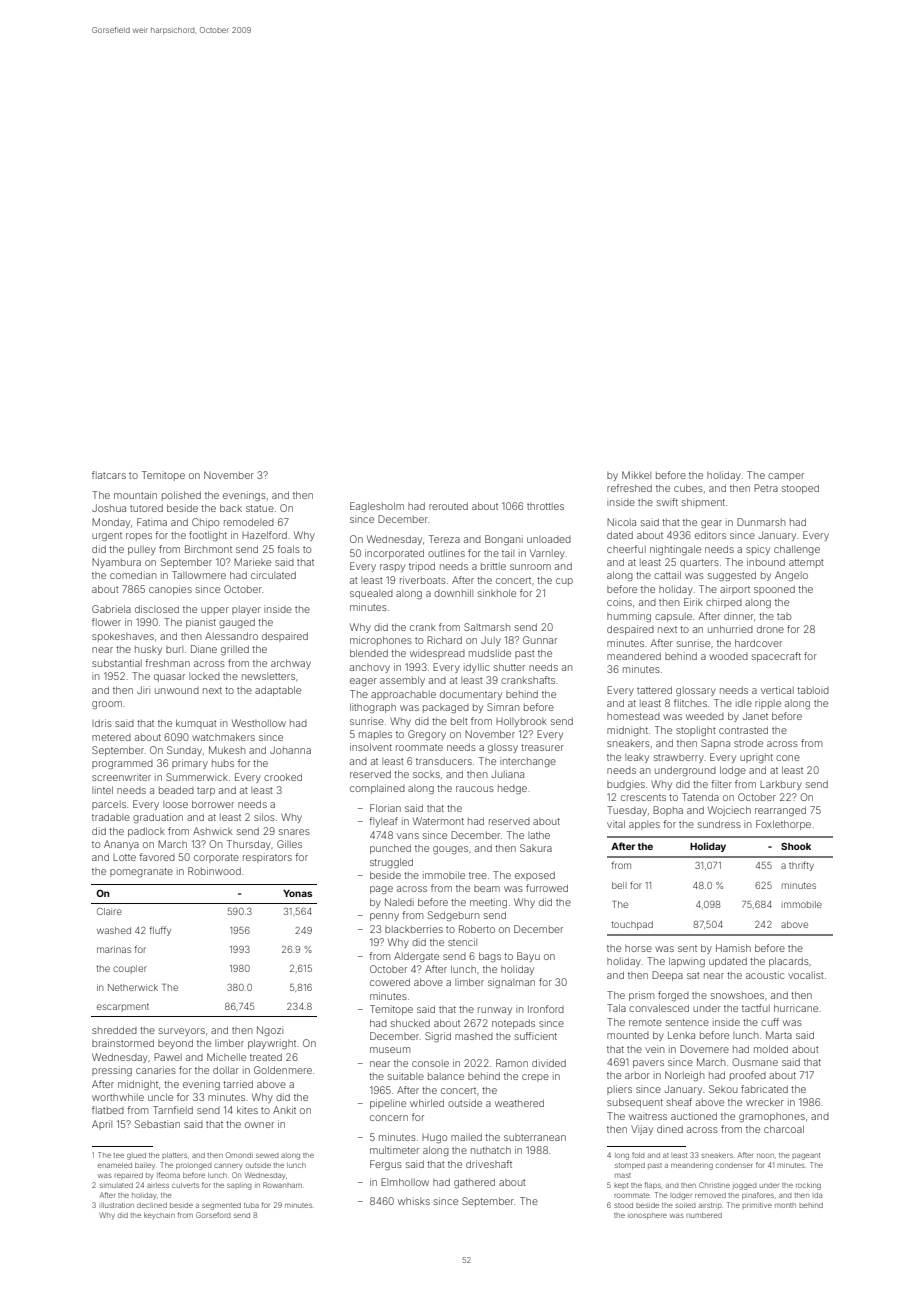 This screenshot has width=924, height=1308. Describe the element at coordinates (251, 1205) in the screenshot. I see `tuba` at that location.
